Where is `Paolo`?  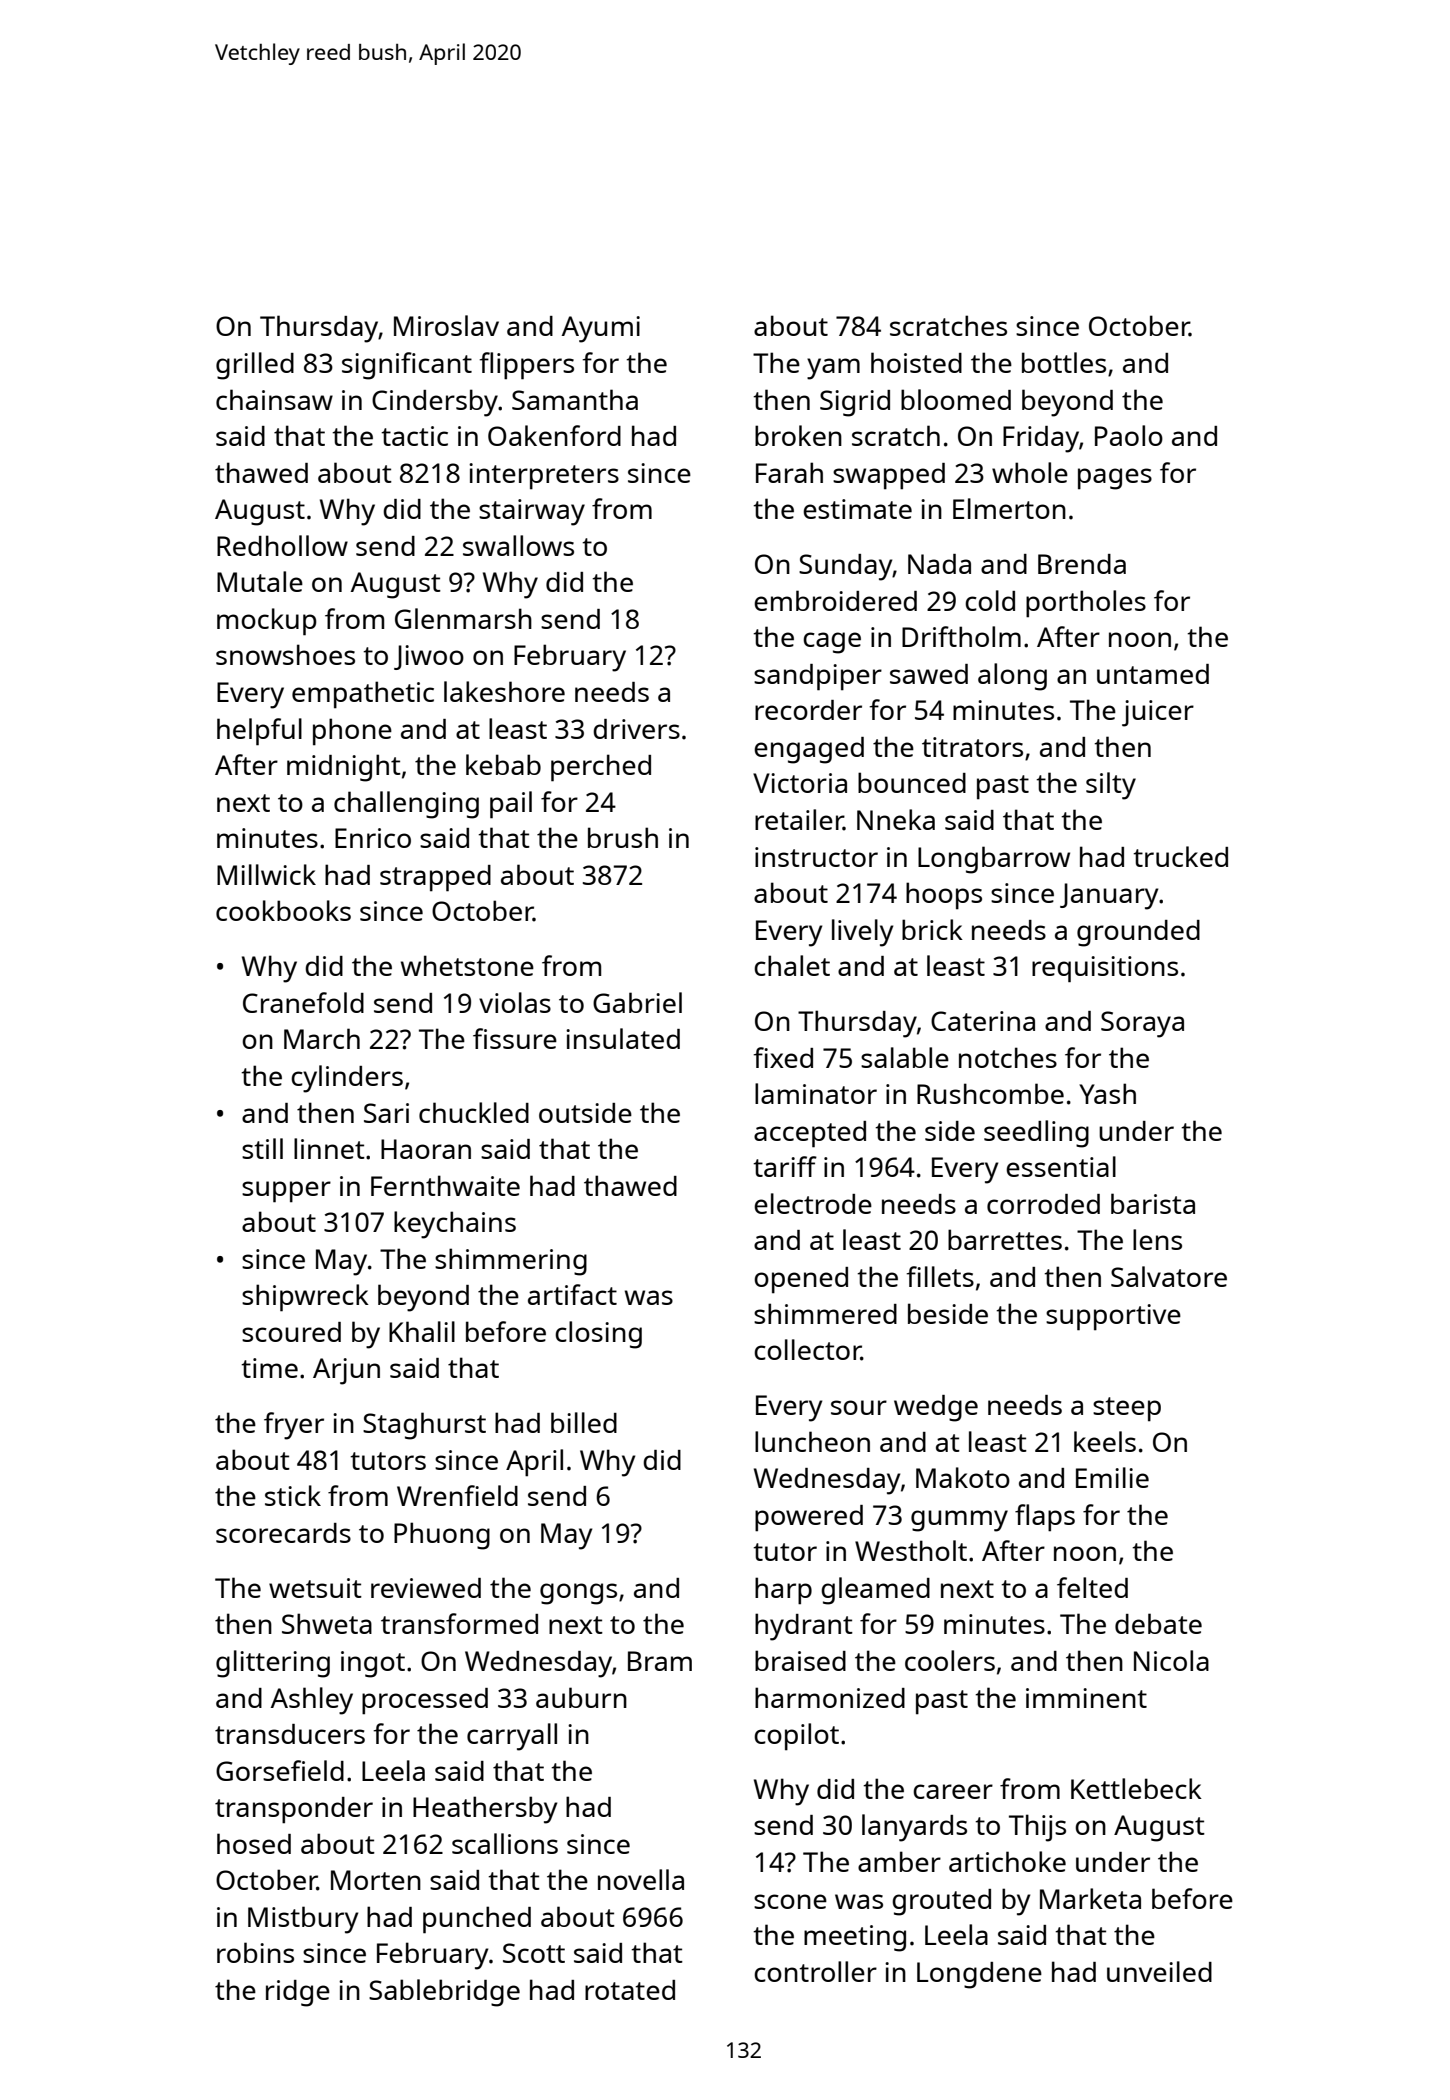 Paolo is located at coordinates (1129, 435).
